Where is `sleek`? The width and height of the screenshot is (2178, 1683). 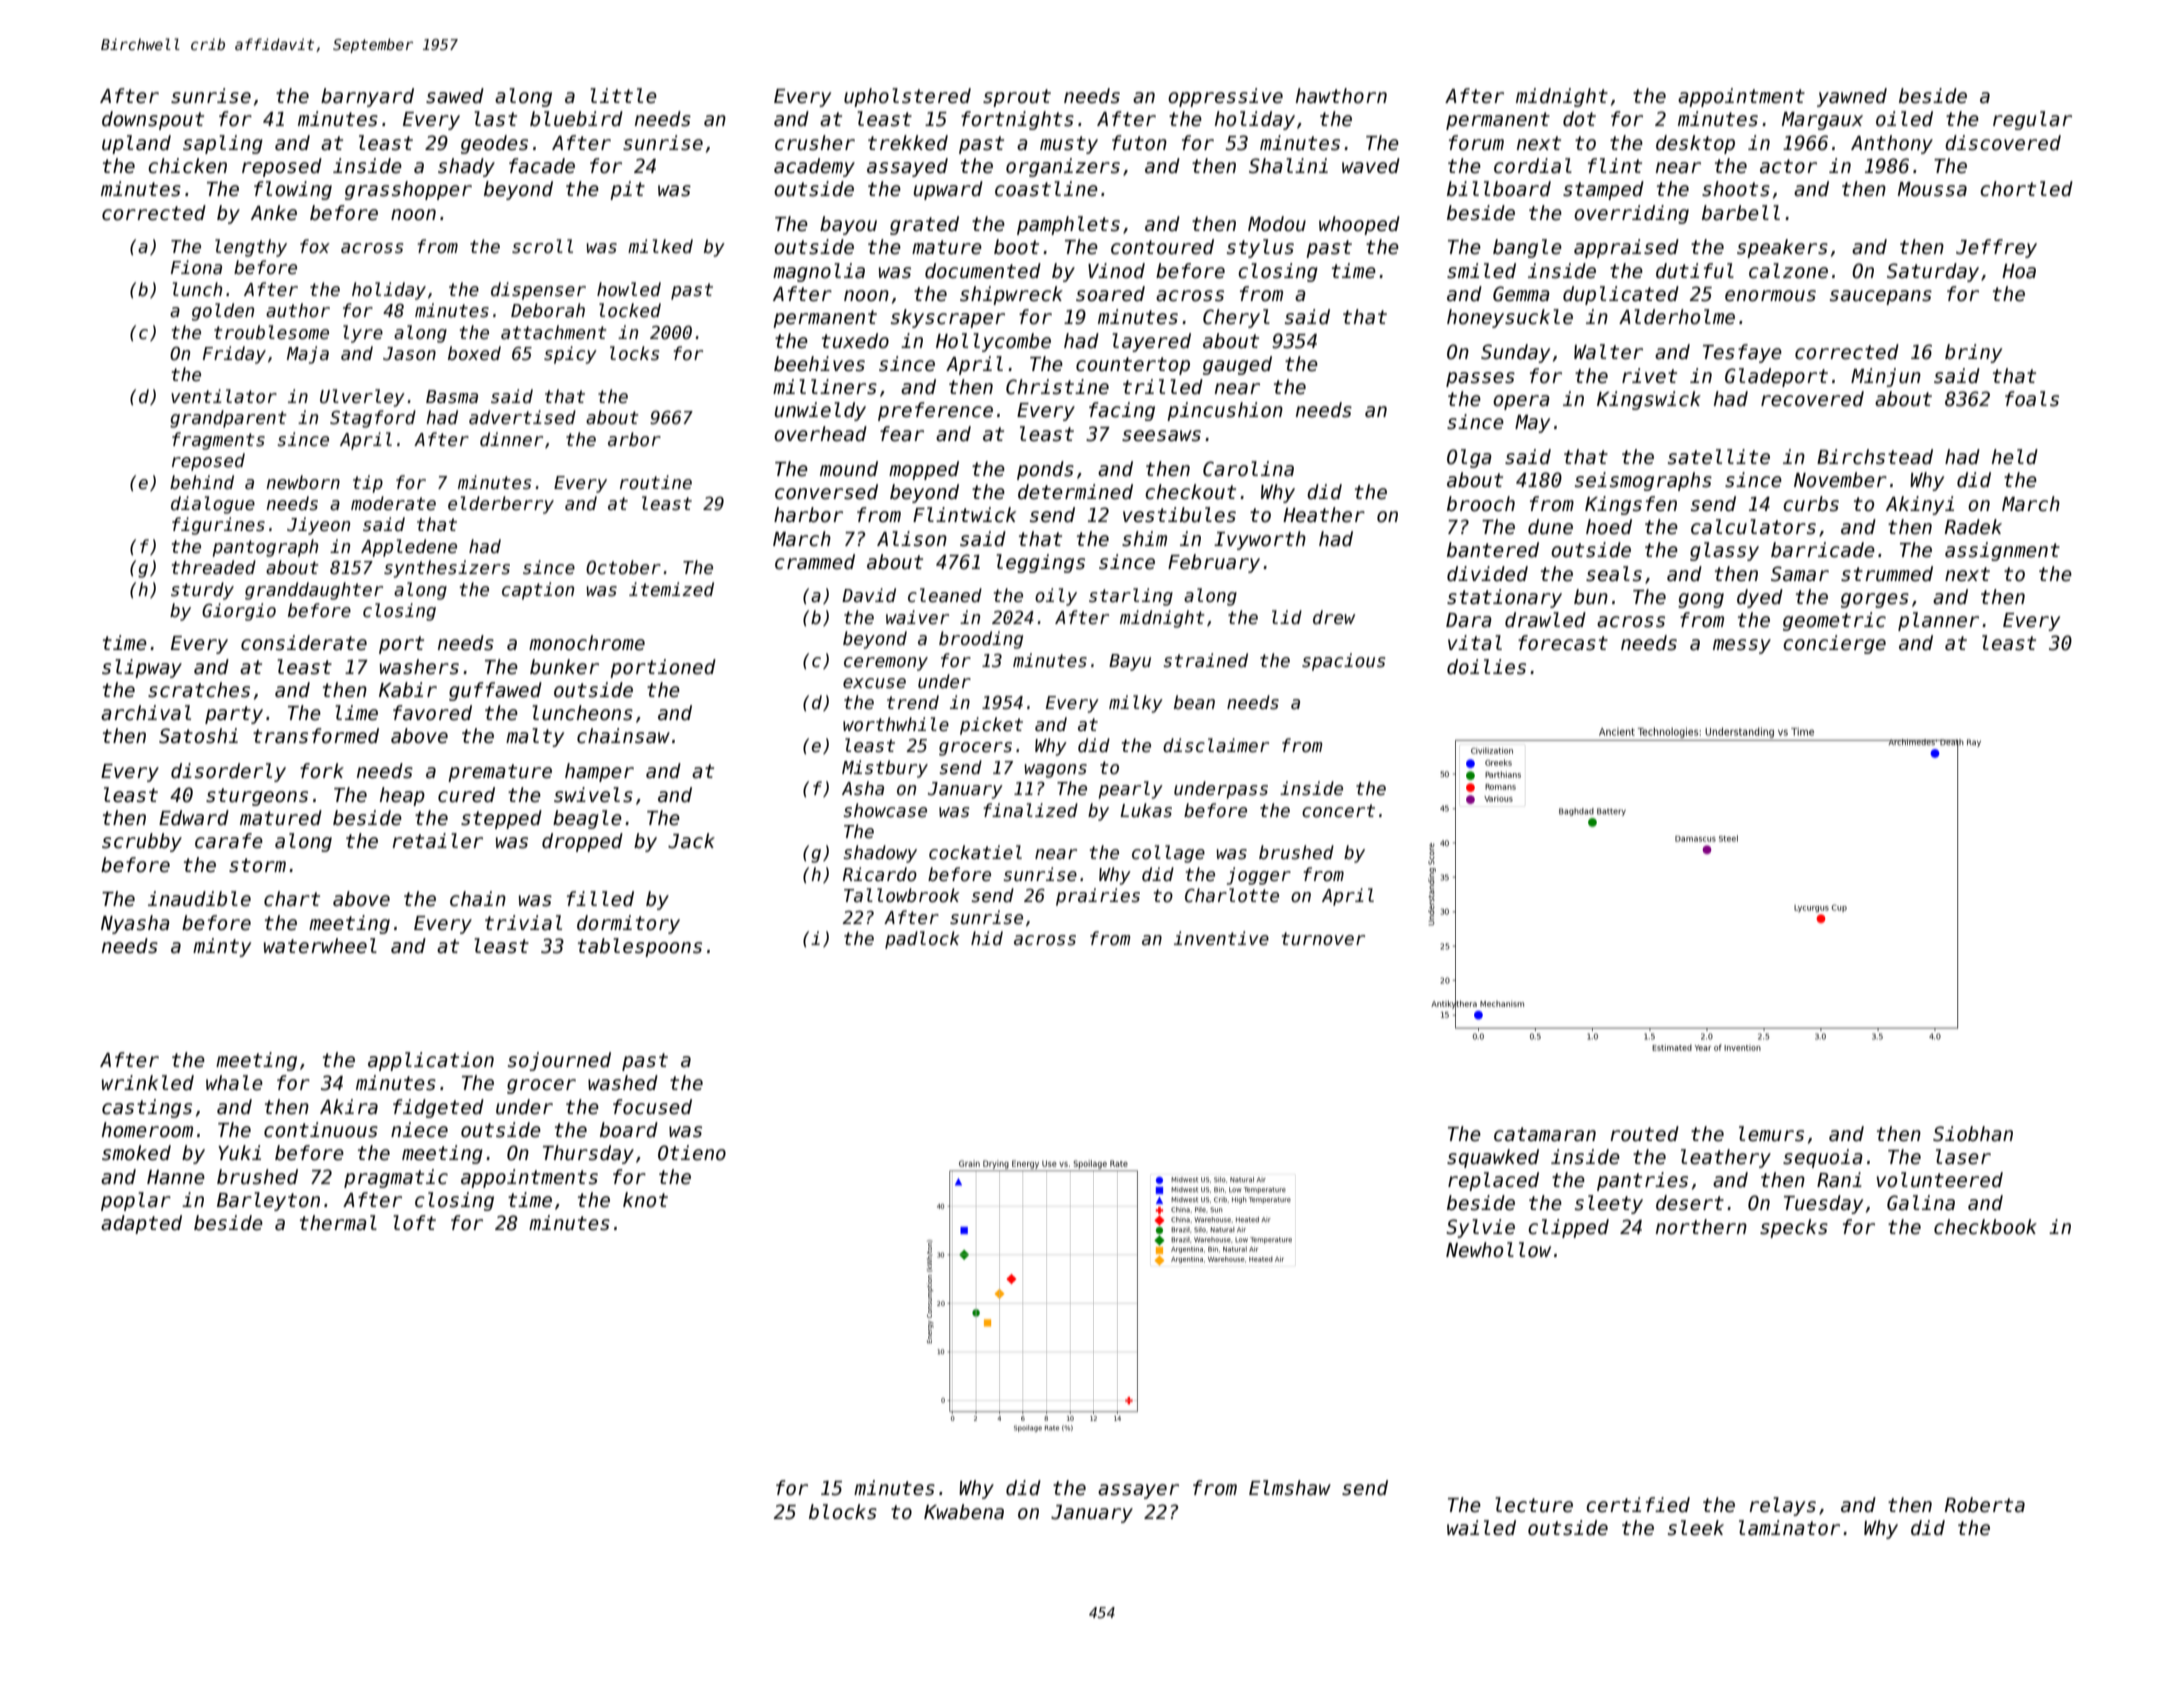
sleek is located at coordinates (1696, 1528).
